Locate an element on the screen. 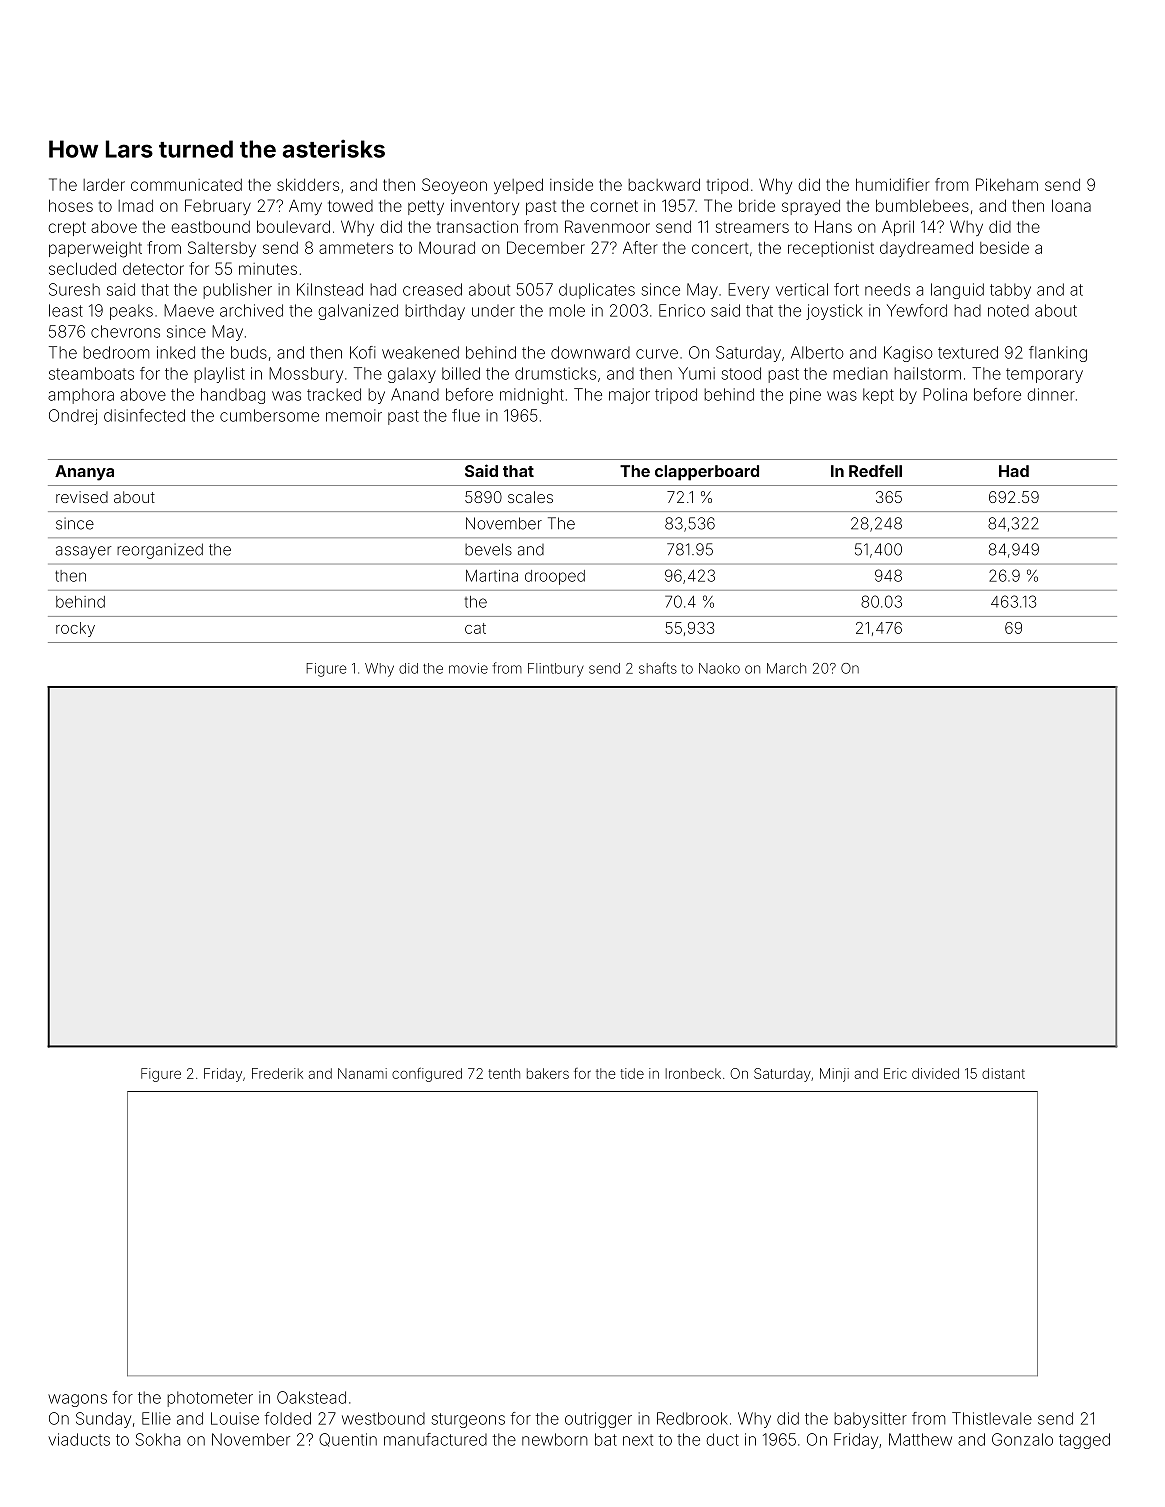 This screenshot has width=1165, height=1507. scales is located at coordinates (530, 497).
